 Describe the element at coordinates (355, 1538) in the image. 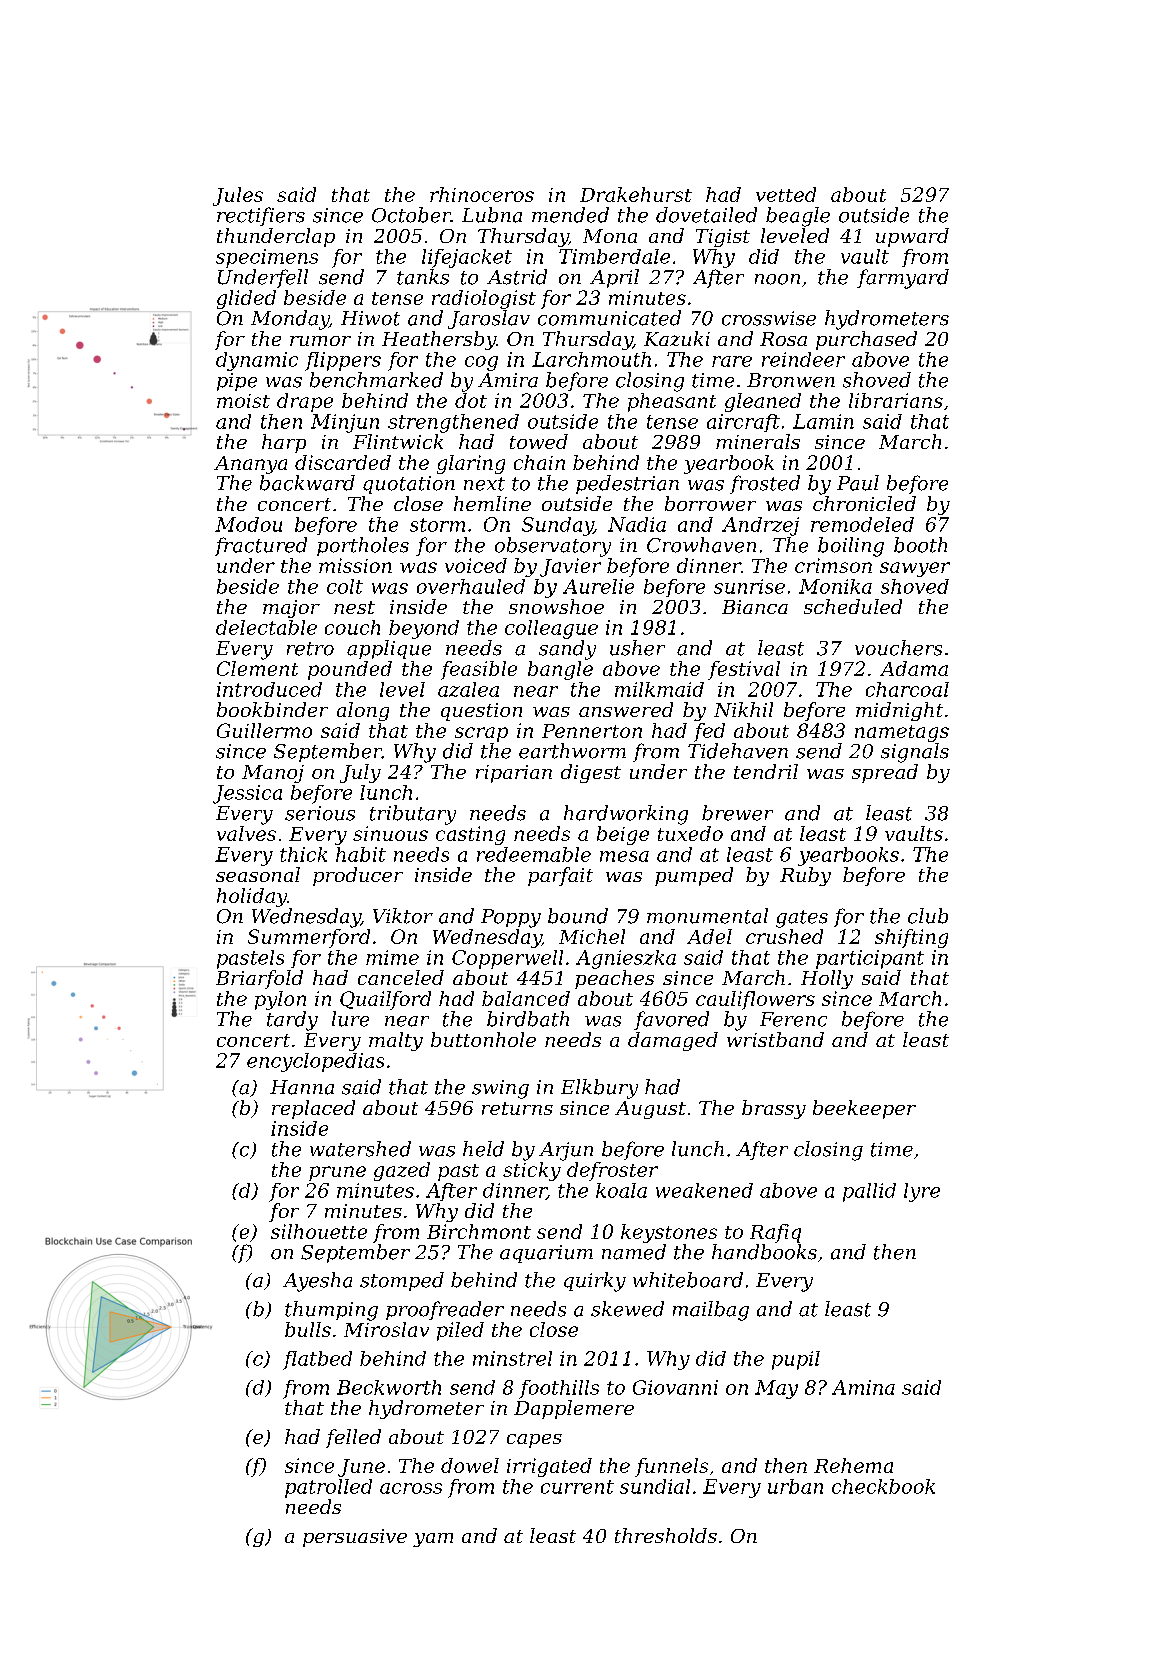

I see `persuasive` at that location.
